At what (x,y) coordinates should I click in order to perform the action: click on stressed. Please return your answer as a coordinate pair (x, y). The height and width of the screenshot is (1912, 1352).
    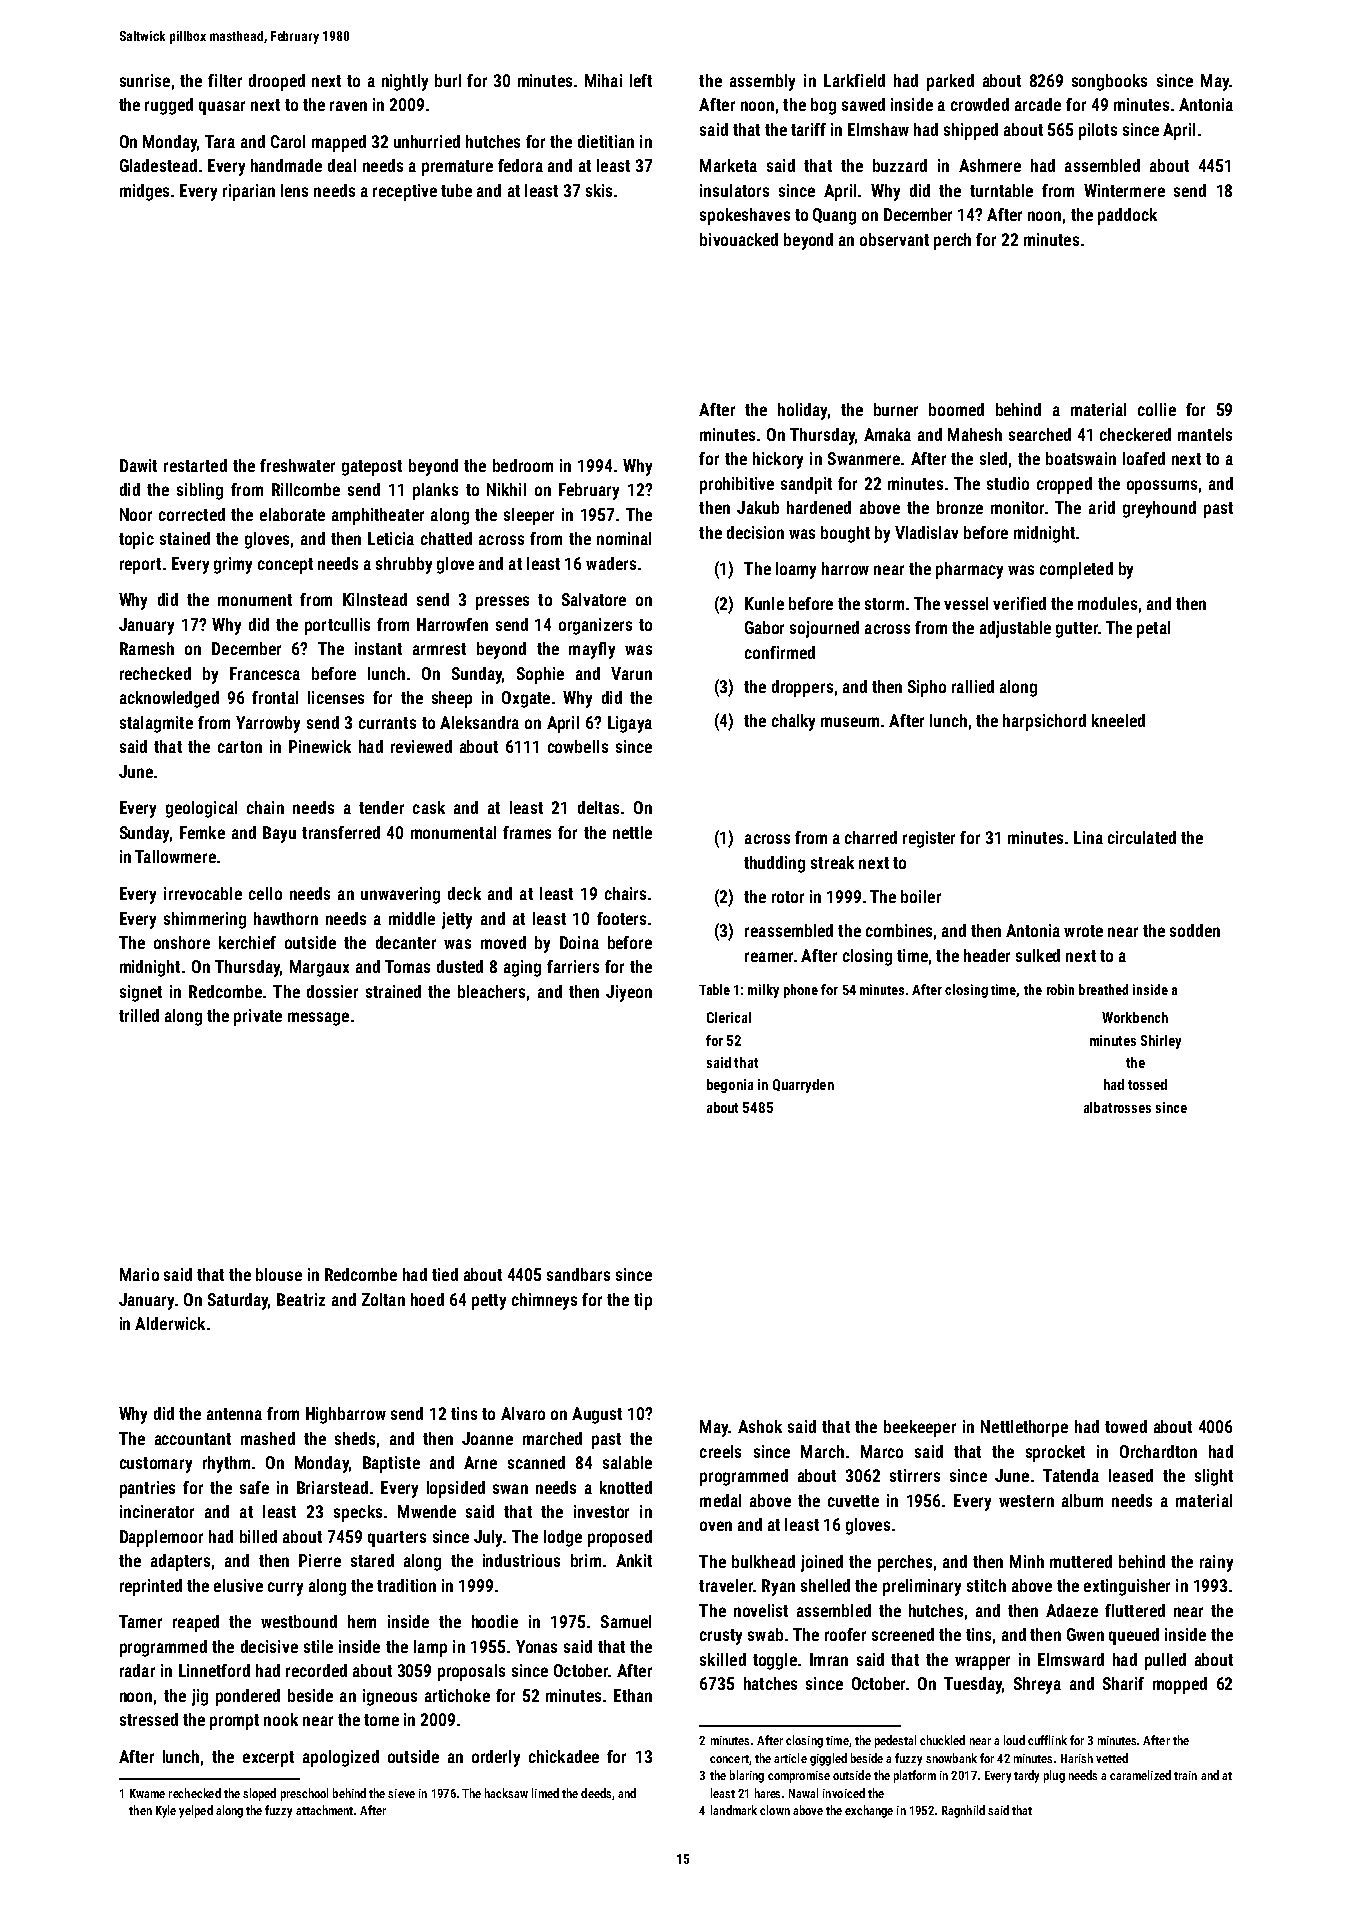
    Looking at the image, I should click on (149, 1719).
